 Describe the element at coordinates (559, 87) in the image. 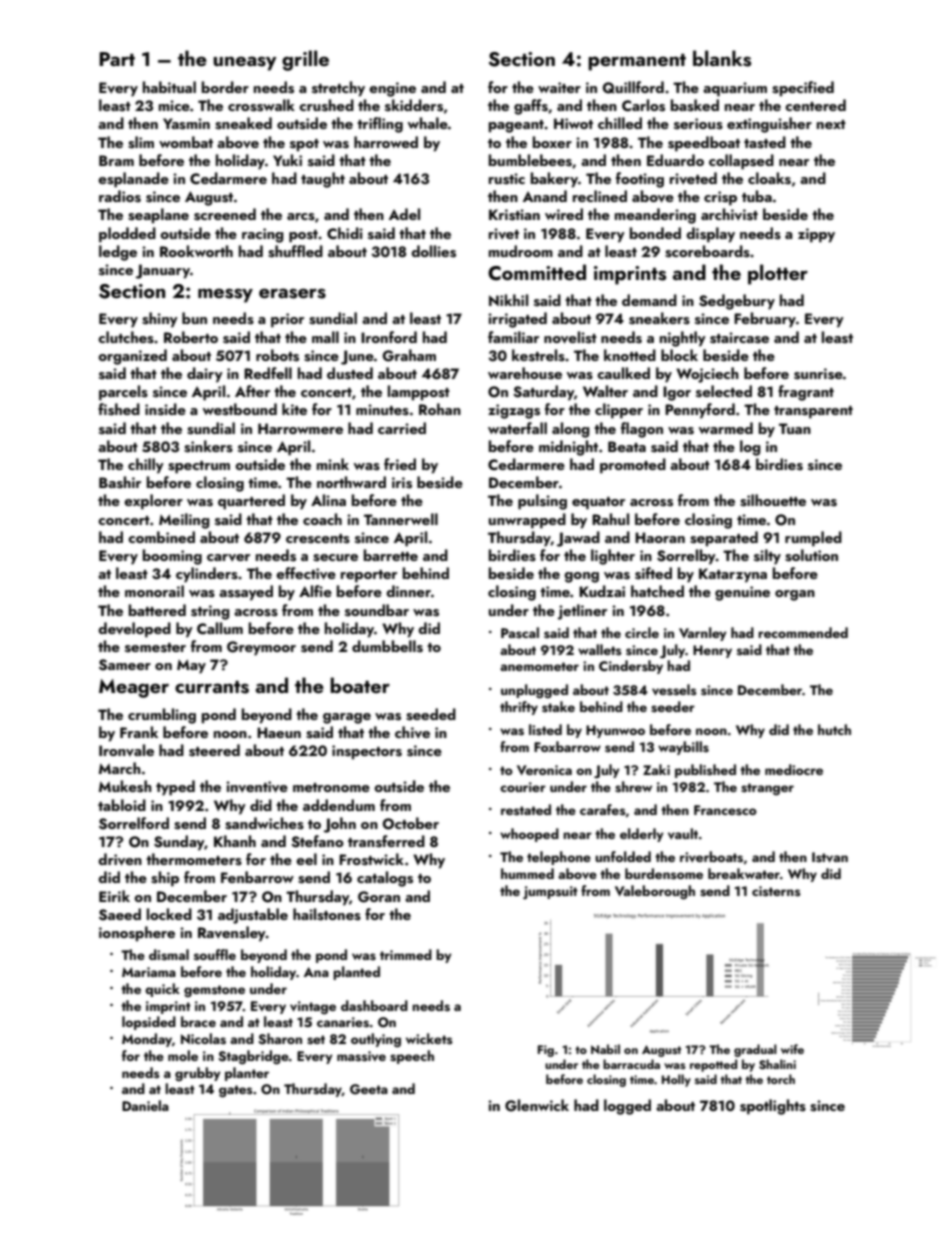

I see `waiter` at that location.
